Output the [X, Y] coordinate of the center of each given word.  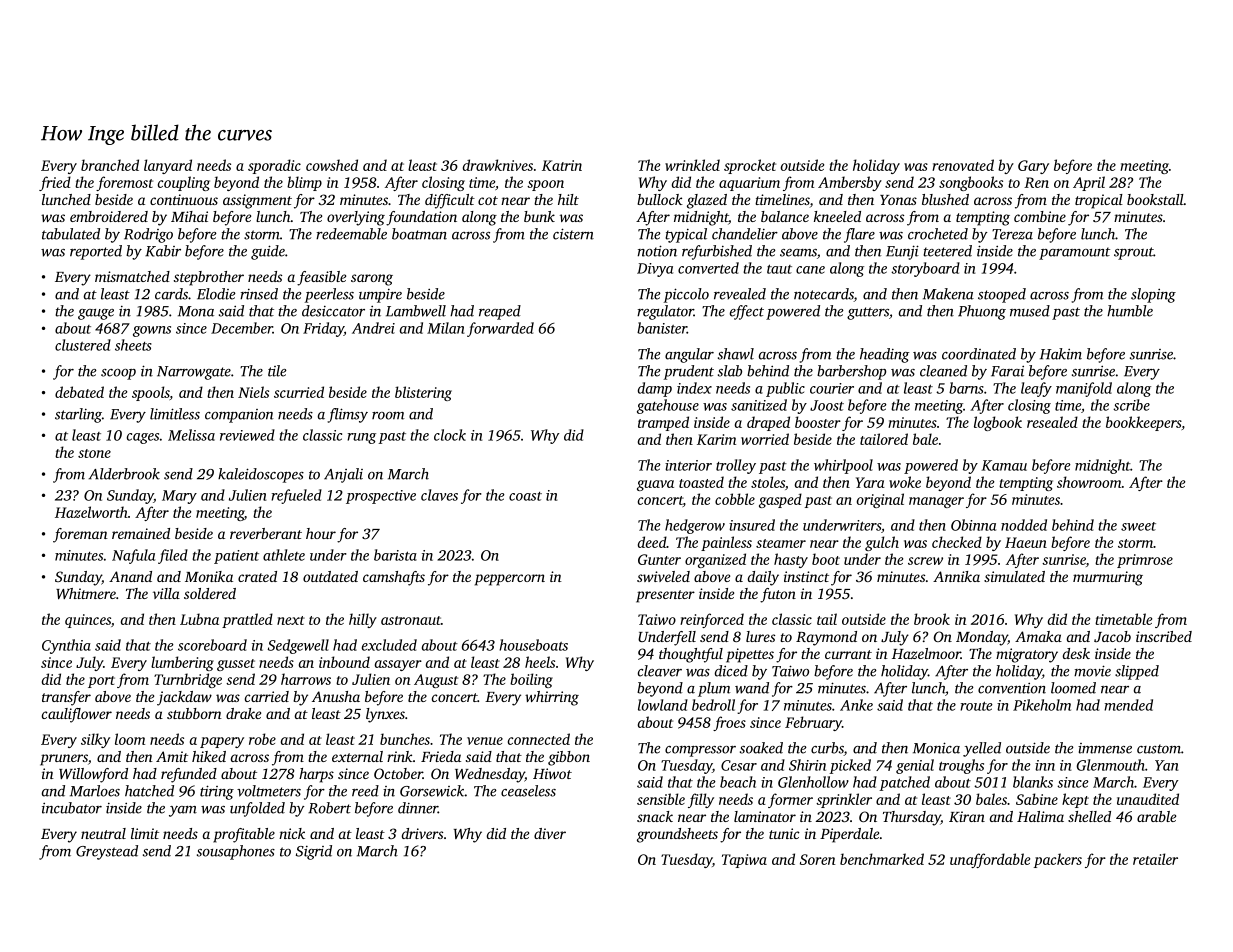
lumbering [182, 663]
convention [1012, 688]
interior [688, 465]
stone [94, 453]
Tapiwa [744, 861]
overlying [356, 218]
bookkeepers [1143, 423]
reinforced [712, 620]
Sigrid [314, 852]
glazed [707, 201]
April [1089, 183]
